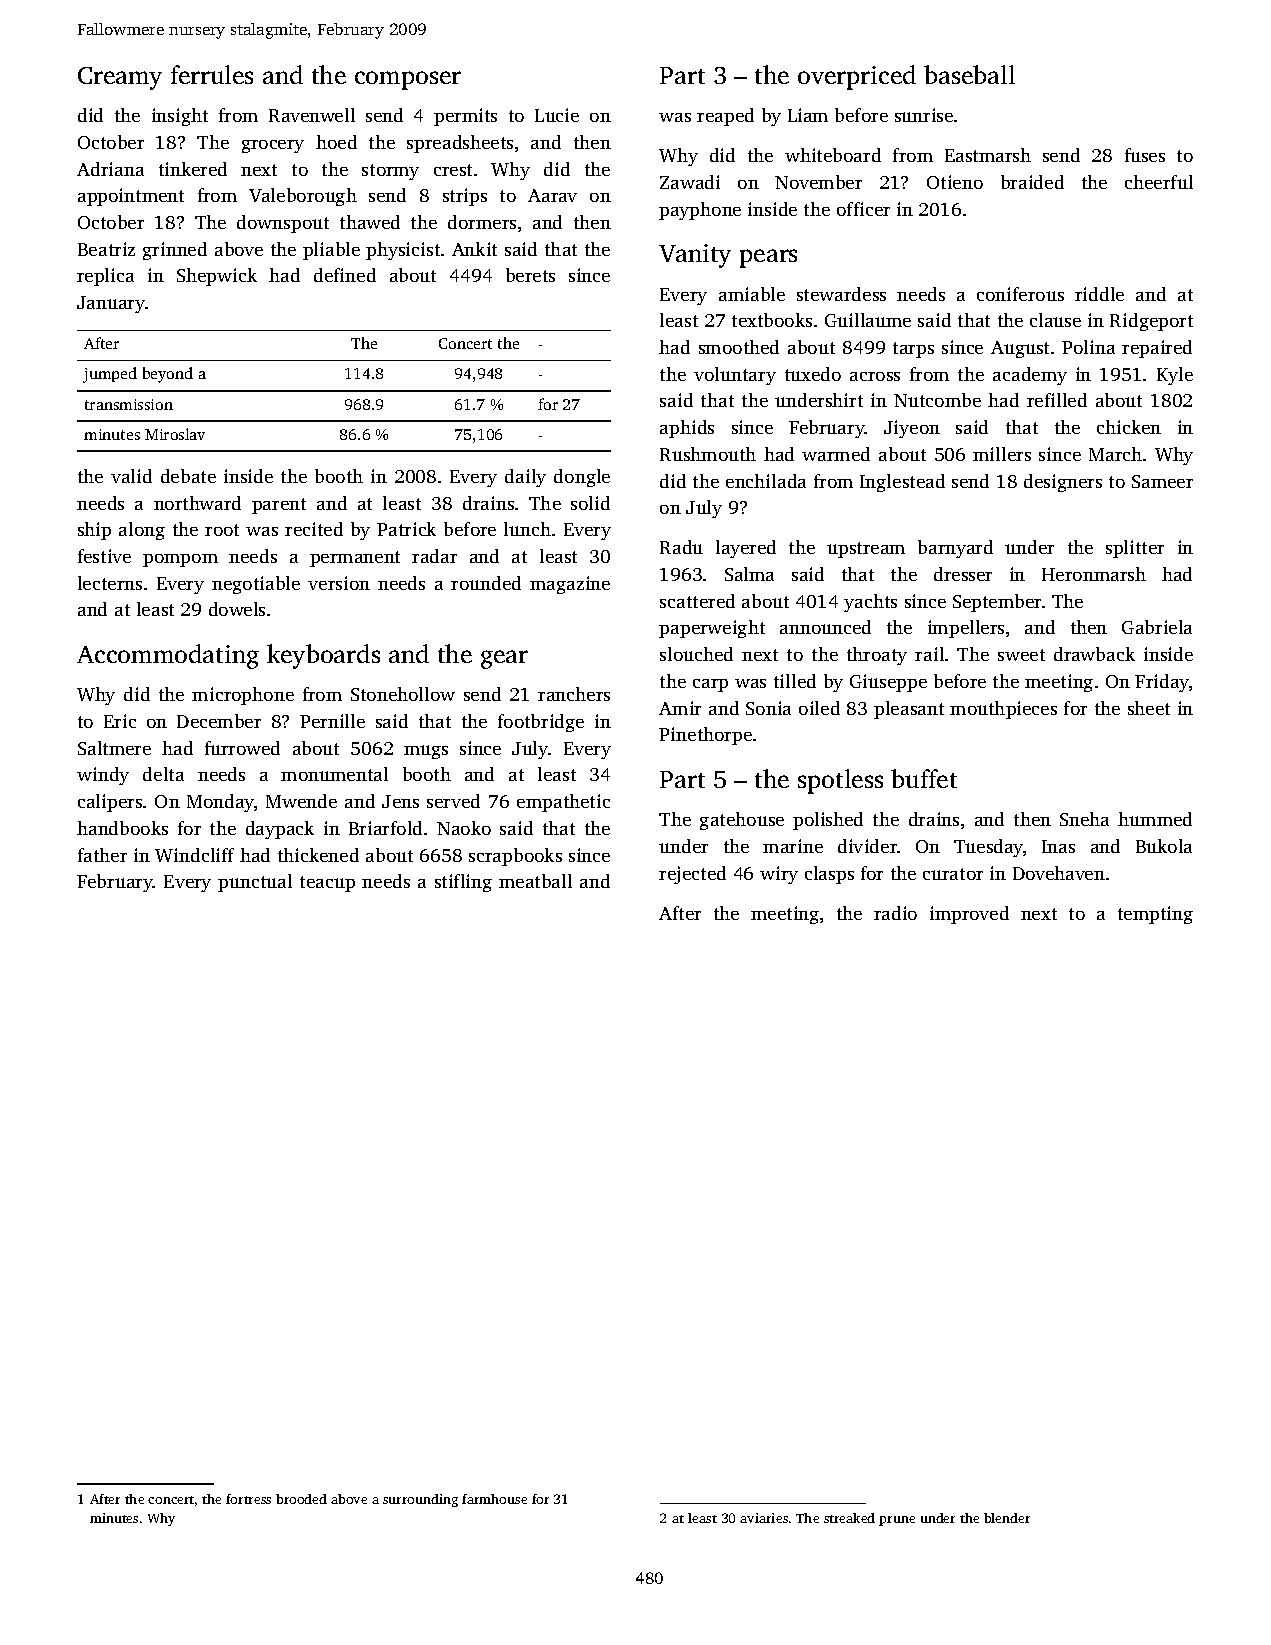 This image has height=1645, width=1271. Describe the element at coordinates (212, 74) in the image. I see `ferrules` at that location.
